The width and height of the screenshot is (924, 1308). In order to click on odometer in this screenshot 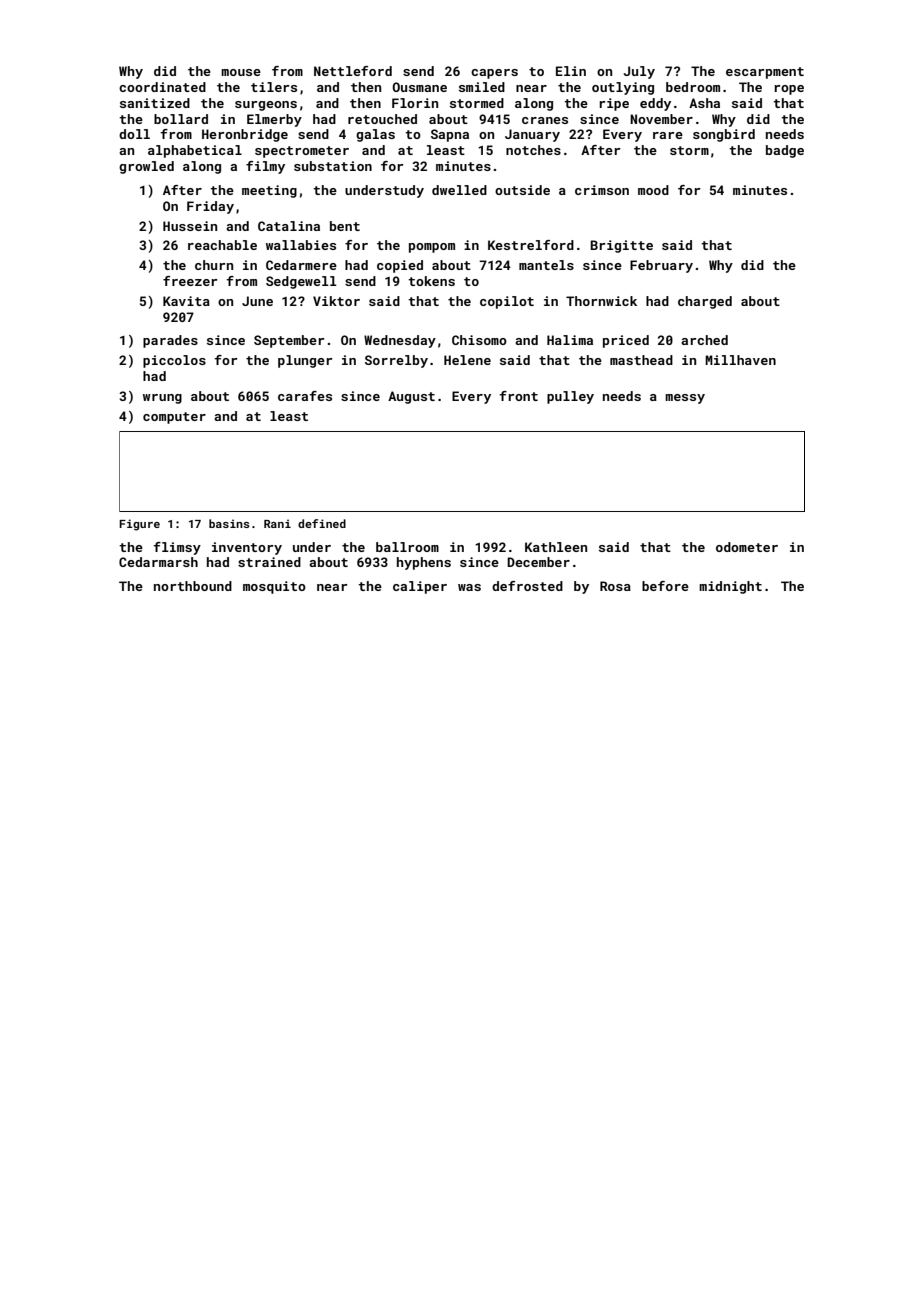, I will do `click(747, 547)`.
